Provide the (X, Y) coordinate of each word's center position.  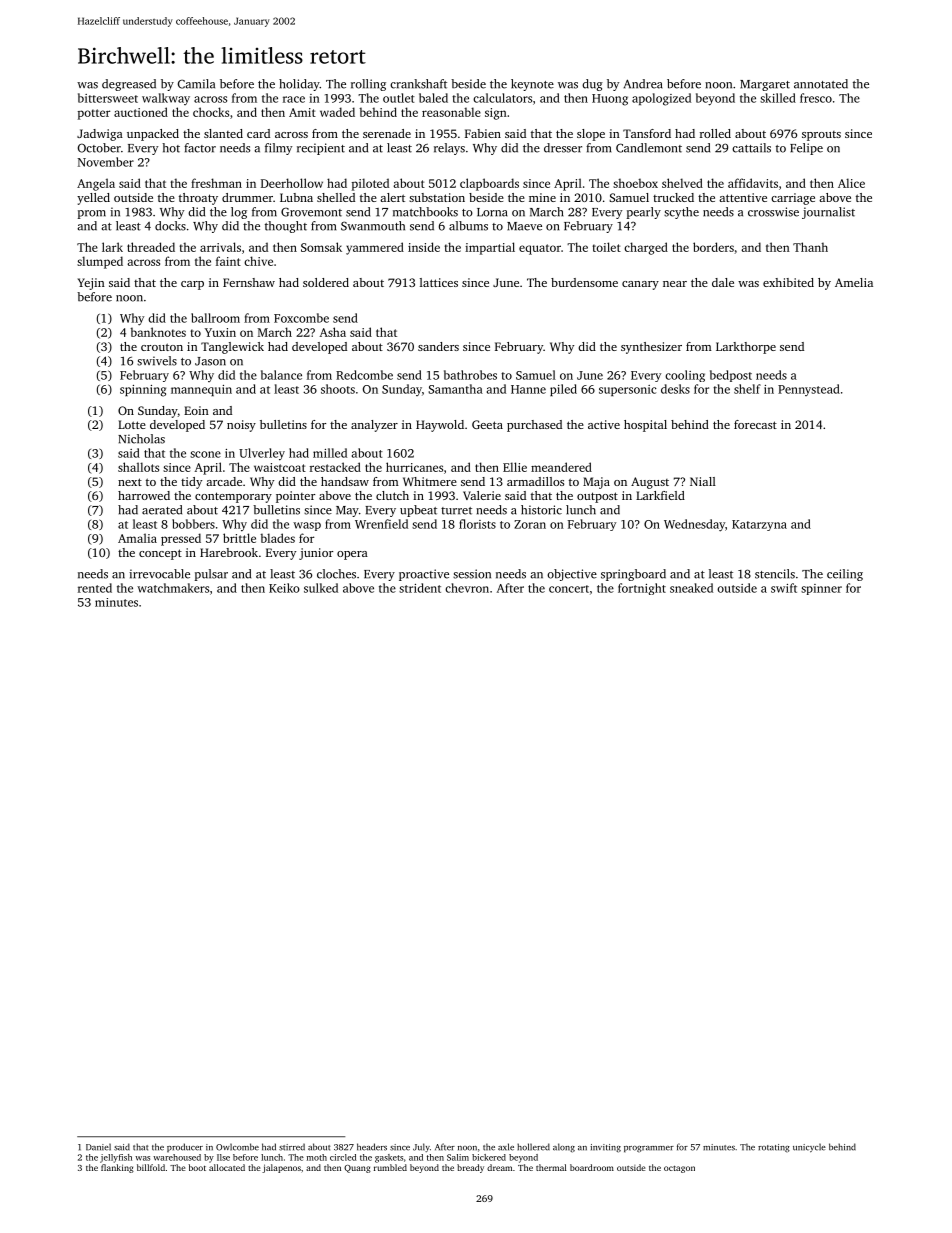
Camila (196, 84)
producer (185, 1147)
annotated (821, 84)
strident (420, 588)
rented (95, 588)
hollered (533, 1147)
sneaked (691, 588)
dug (592, 85)
